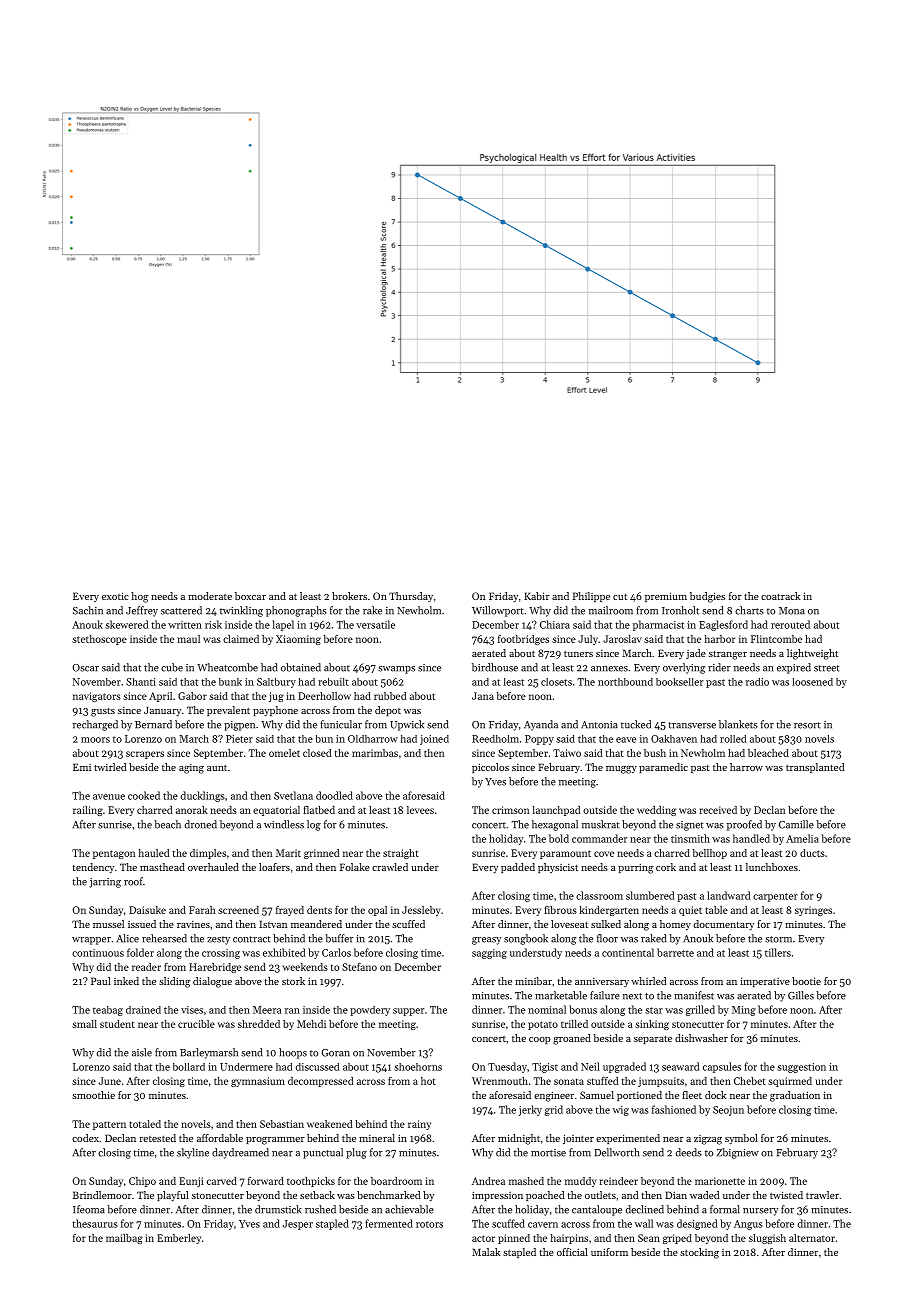 This page has width=924, height=1308. I want to click on exotic, so click(115, 596).
